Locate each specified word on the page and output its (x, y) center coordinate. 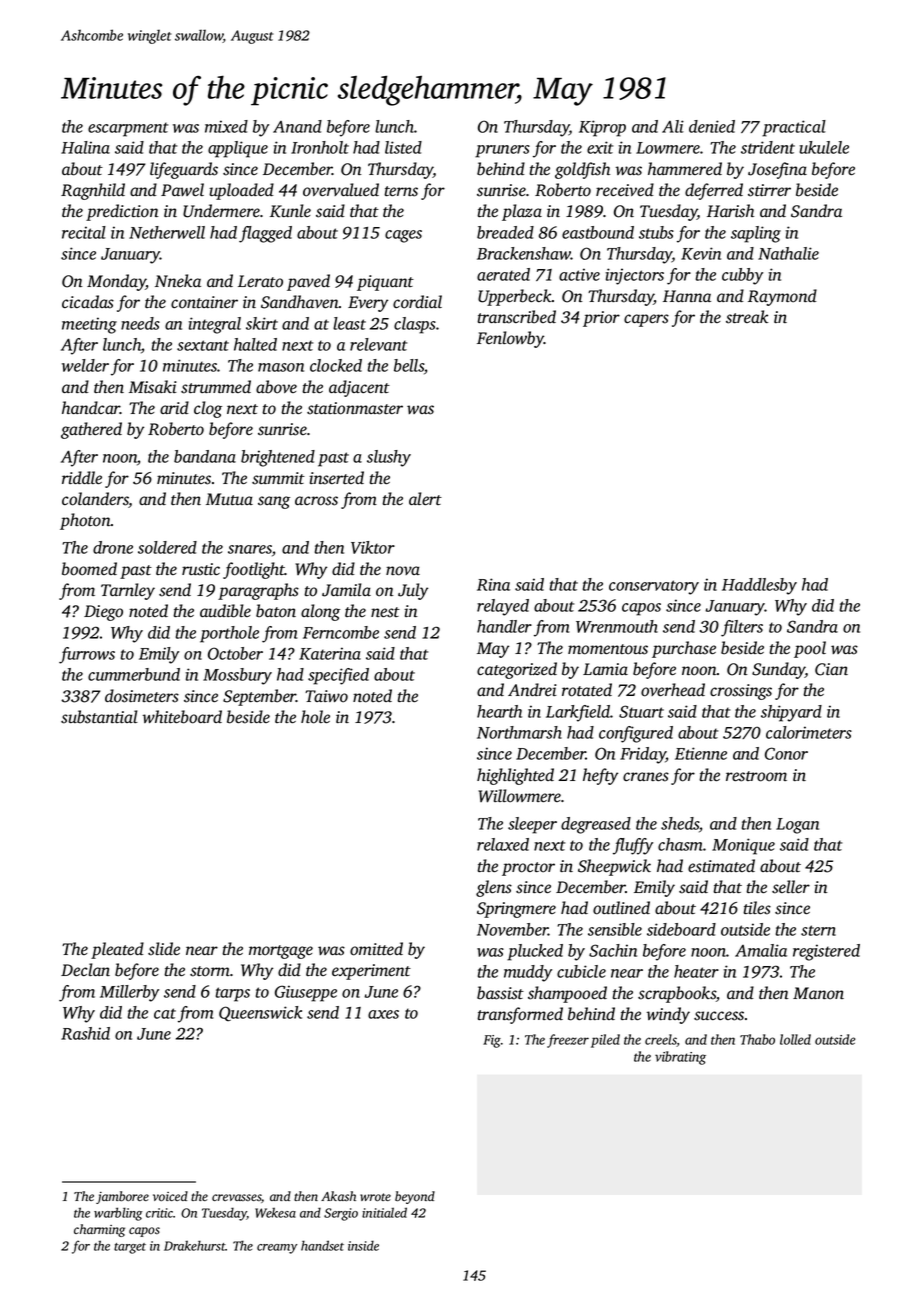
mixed (226, 126)
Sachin (613, 950)
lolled (795, 1039)
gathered (91, 430)
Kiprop (602, 128)
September (259, 697)
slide (164, 949)
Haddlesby (759, 586)
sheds (680, 823)
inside (363, 1245)
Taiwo (326, 696)
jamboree (122, 1197)
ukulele (824, 147)
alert (425, 499)
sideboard (681, 929)
